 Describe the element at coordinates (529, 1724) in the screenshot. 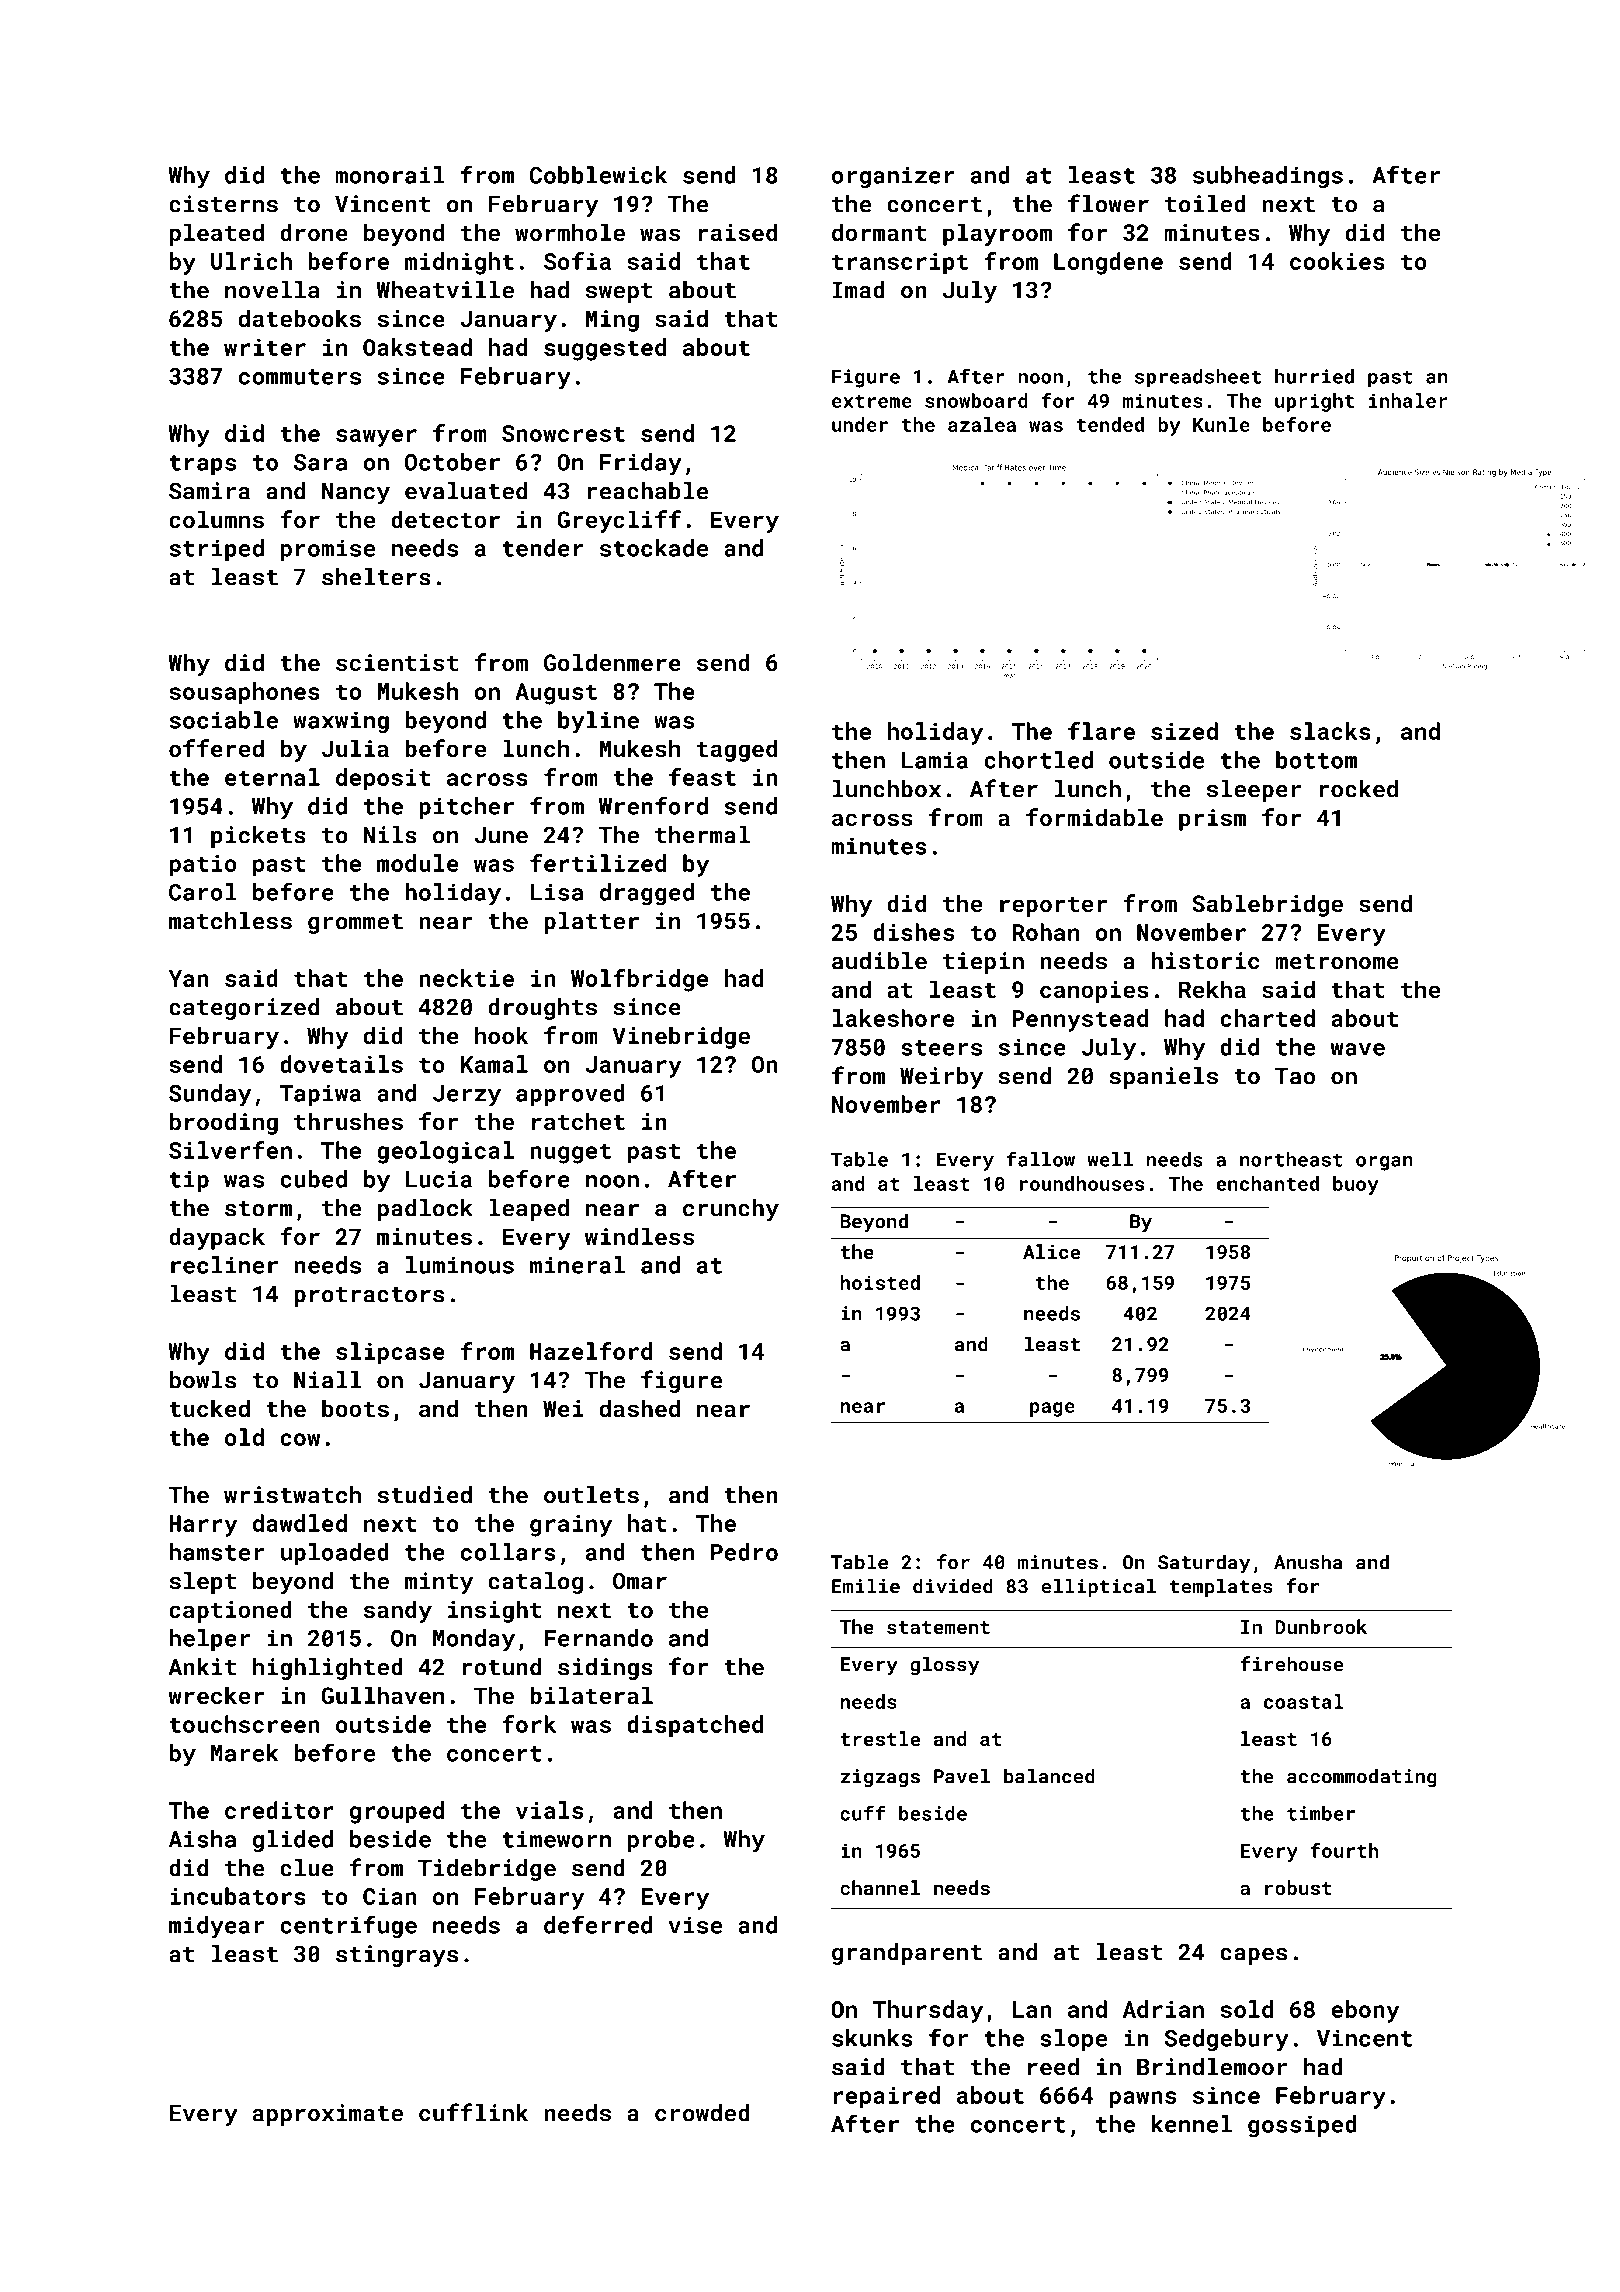

I see `fork` at that location.
